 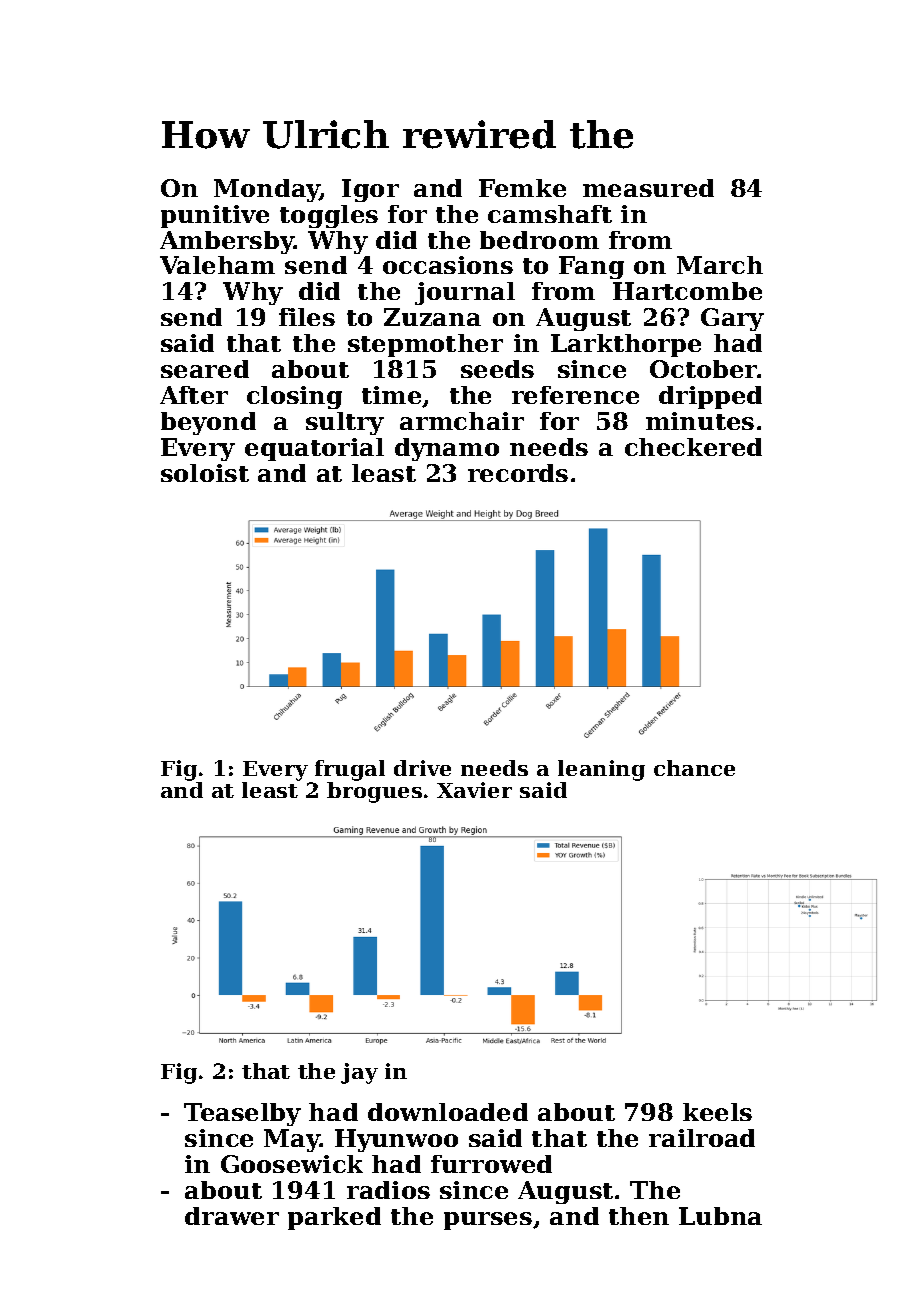 I want to click on closing, so click(x=294, y=397).
